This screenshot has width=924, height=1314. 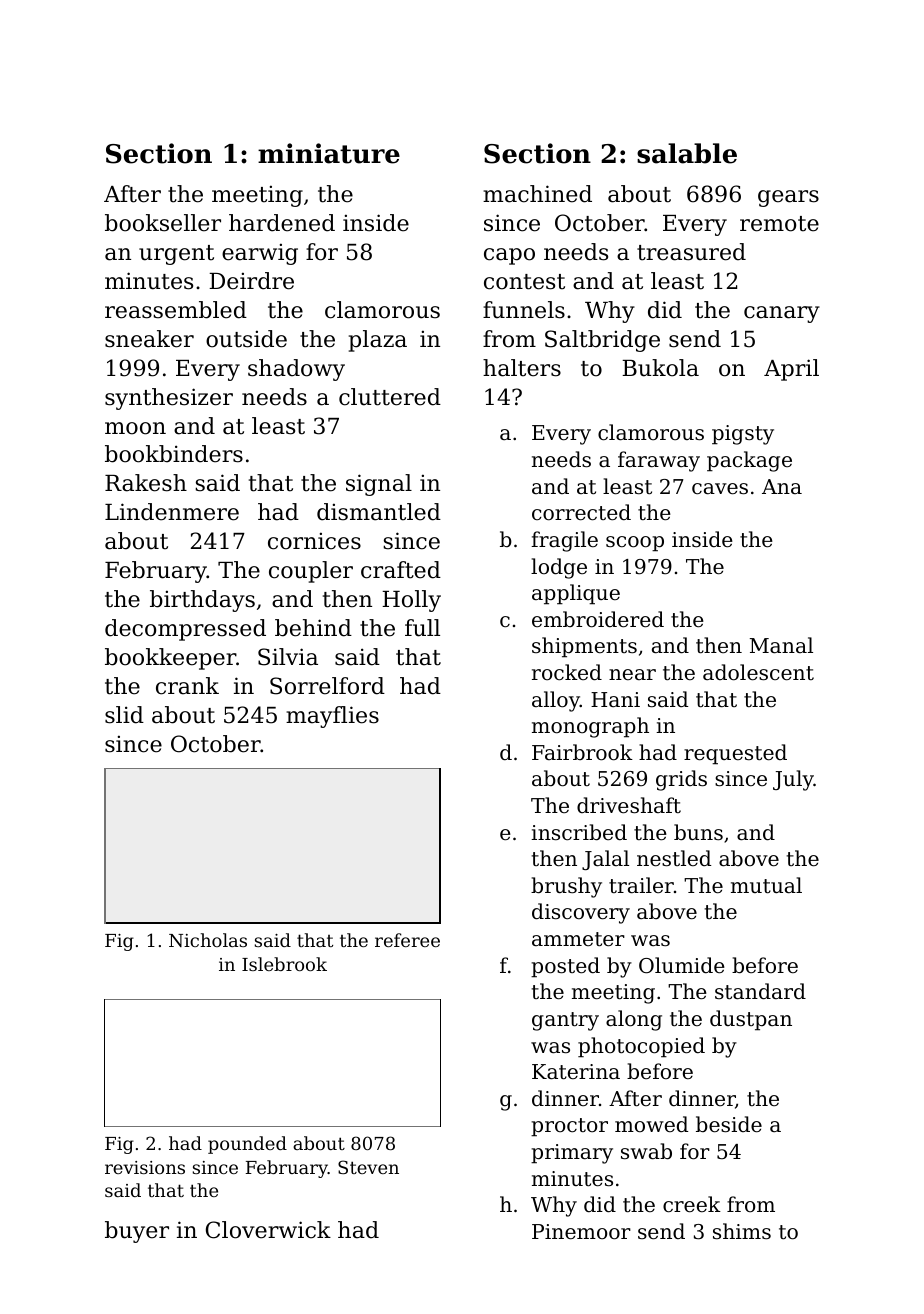 What do you see at coordinates (332, 717) in the screenshot?
I see `mayflies` at bounding box center [332, 717].
